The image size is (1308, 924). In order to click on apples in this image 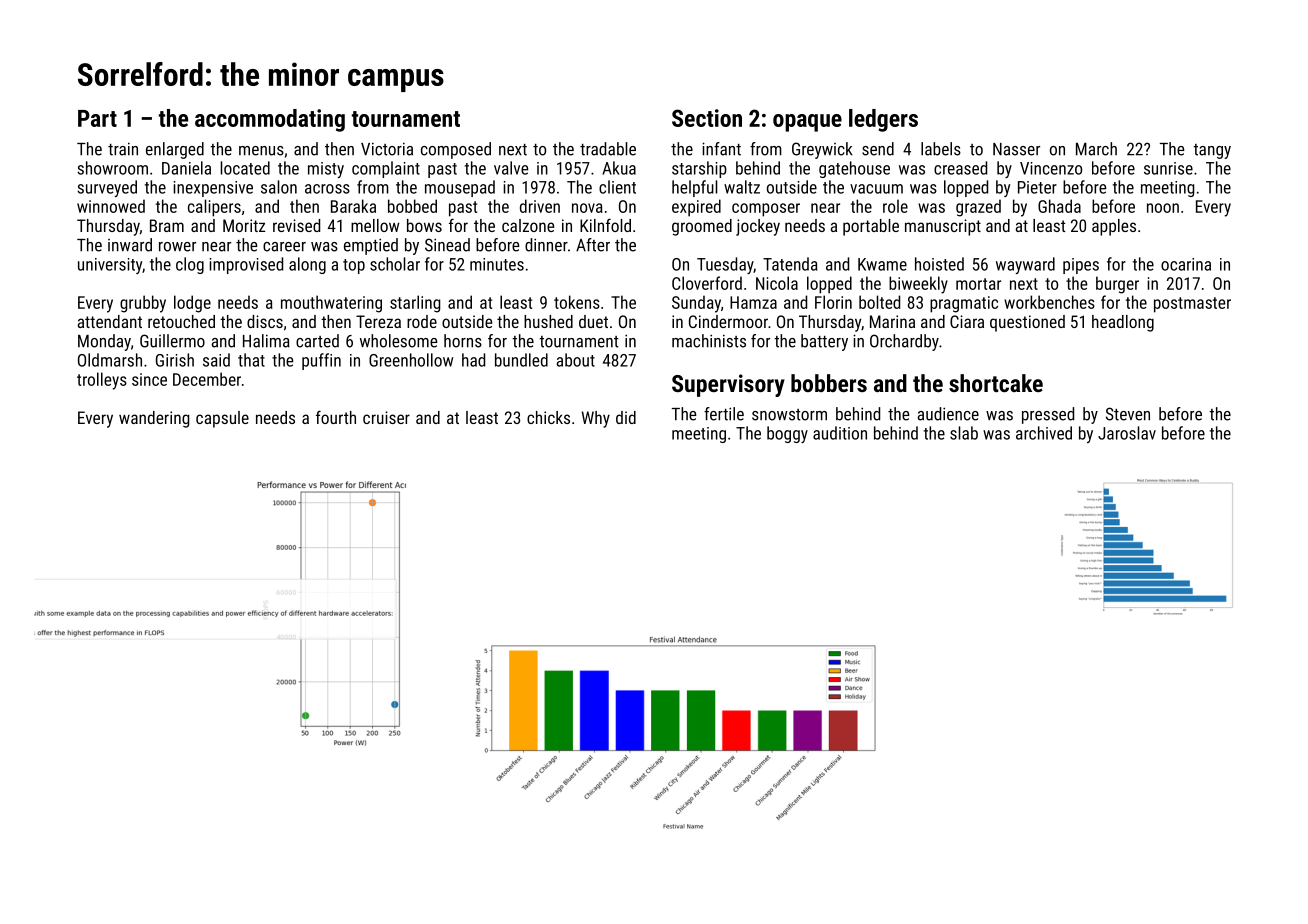, I will do `click(1114, 227)`.
